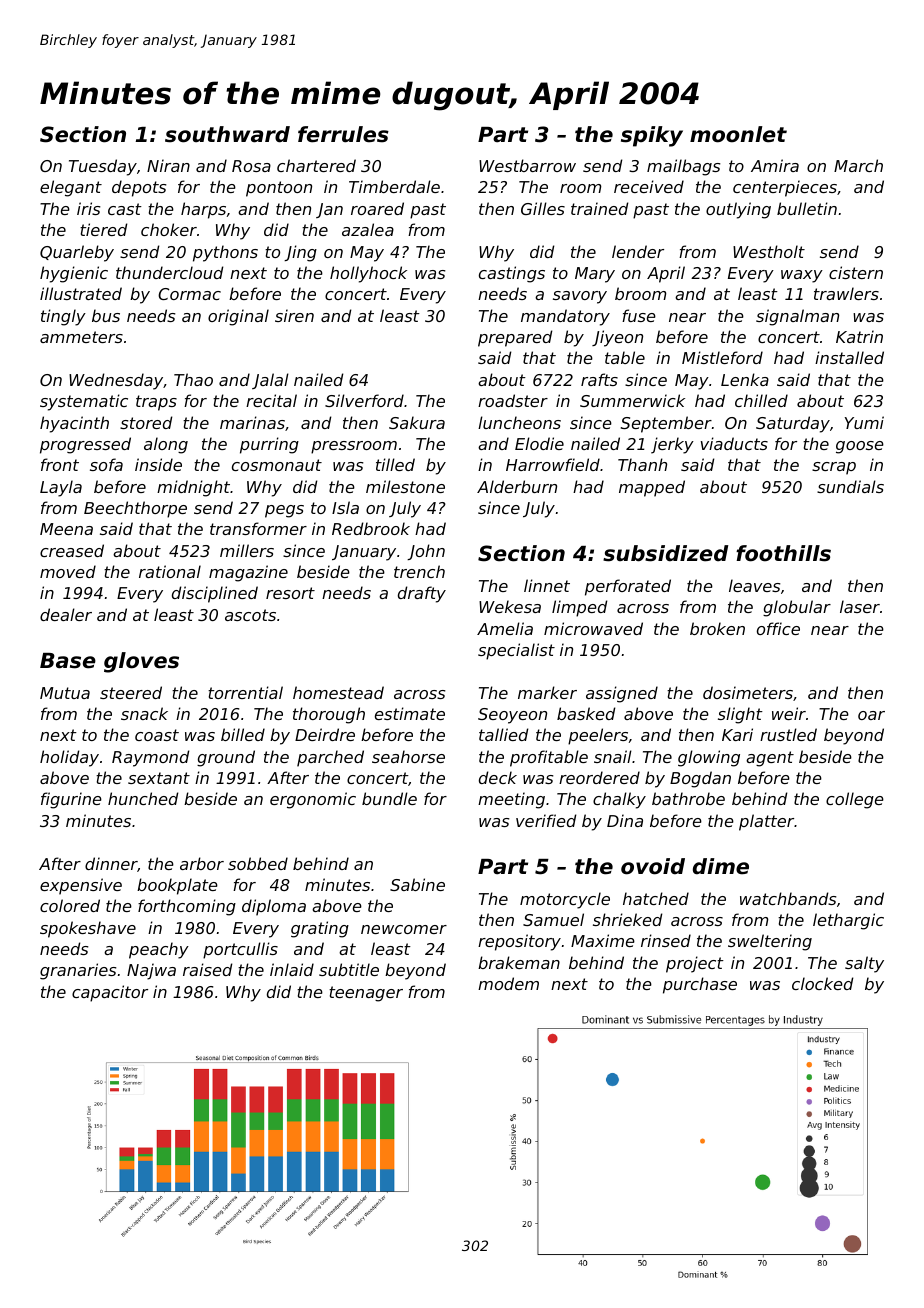 Image resolution: width=924 pixels, height=1308 pixels. I want to click on Beechthorpe, so click(135, 509).
